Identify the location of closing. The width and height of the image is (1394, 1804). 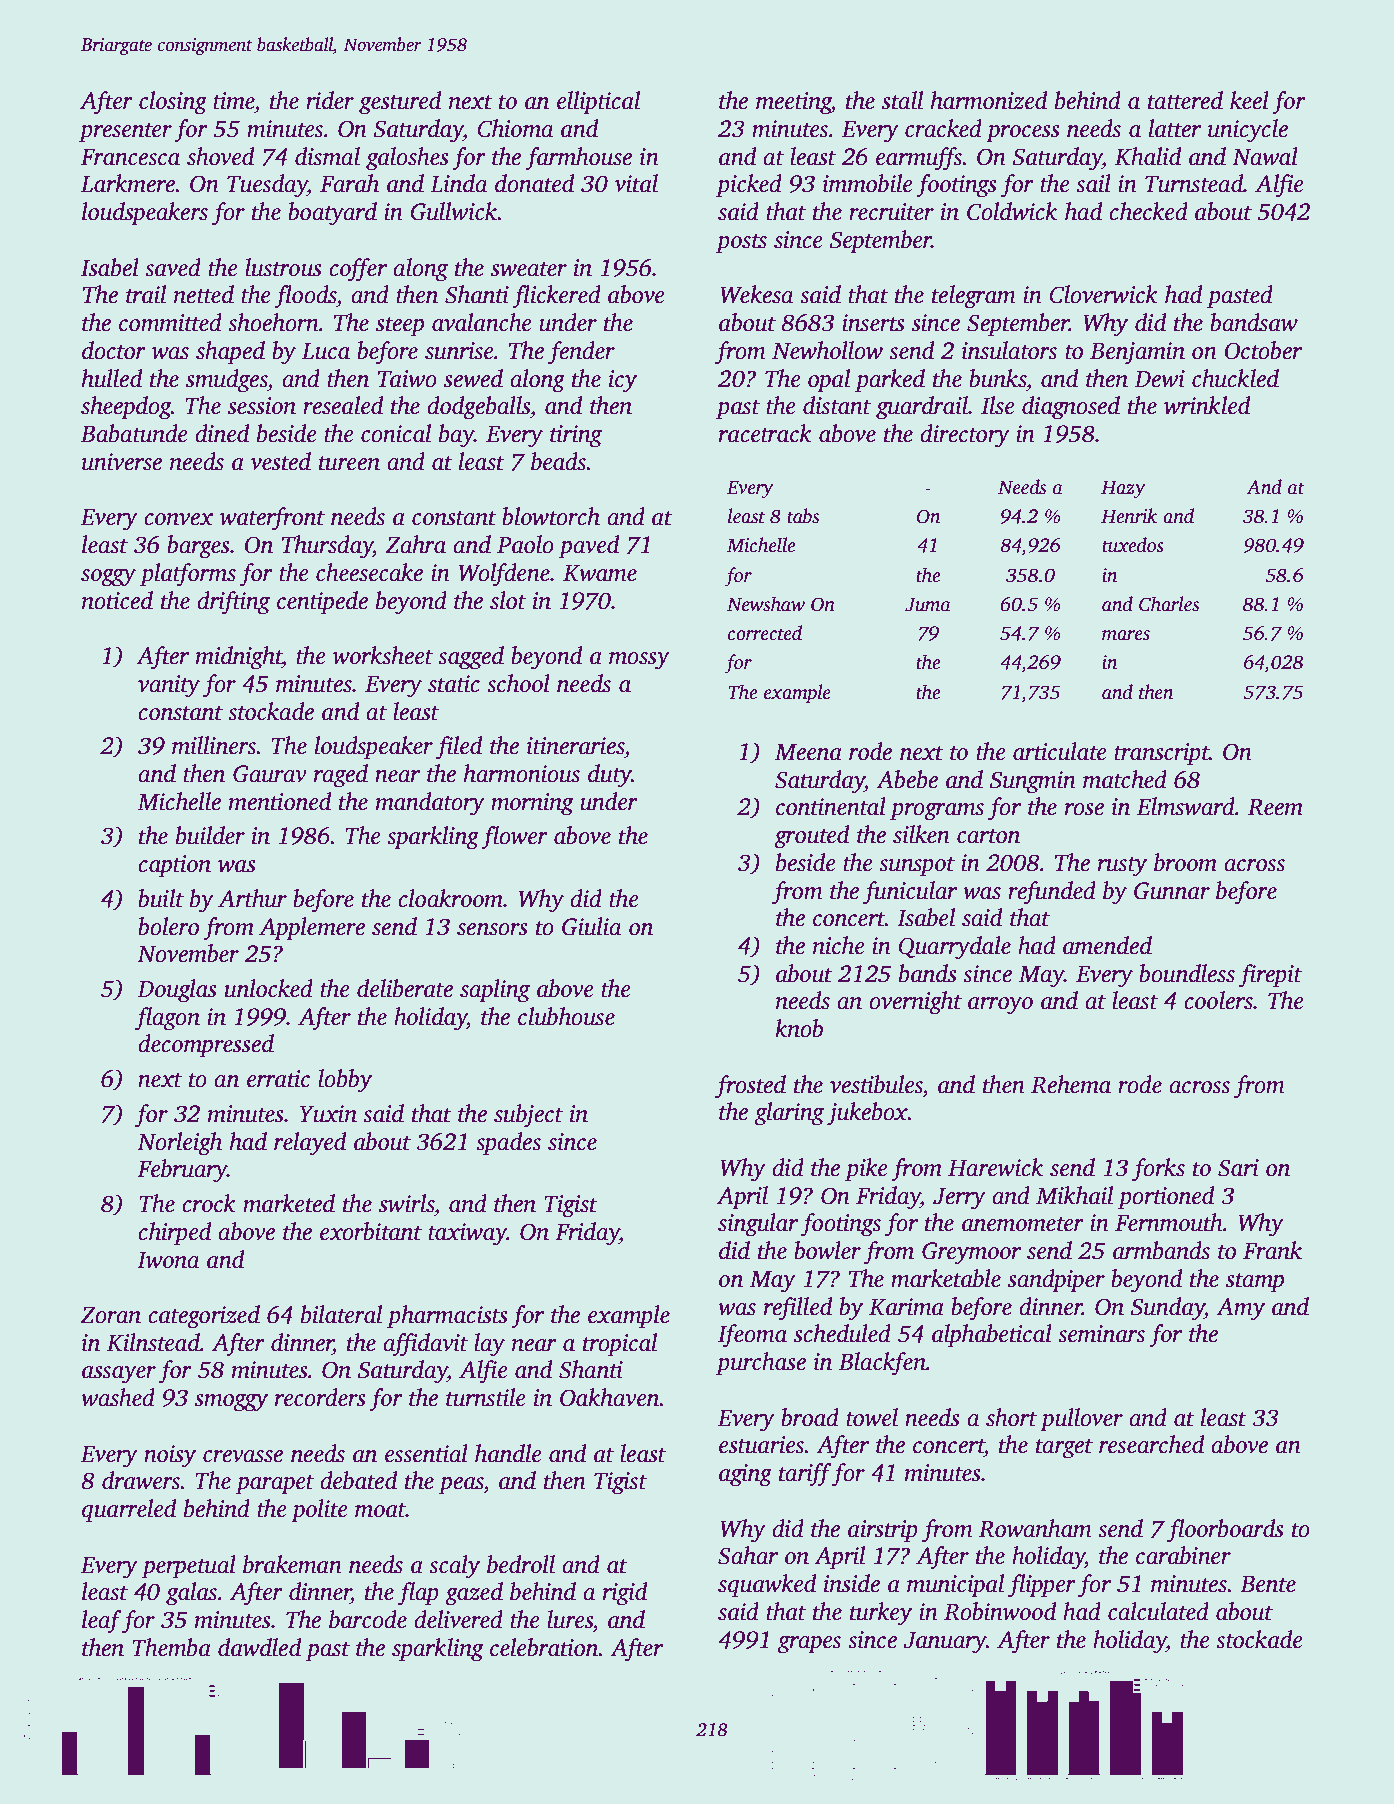
(173, 103).
